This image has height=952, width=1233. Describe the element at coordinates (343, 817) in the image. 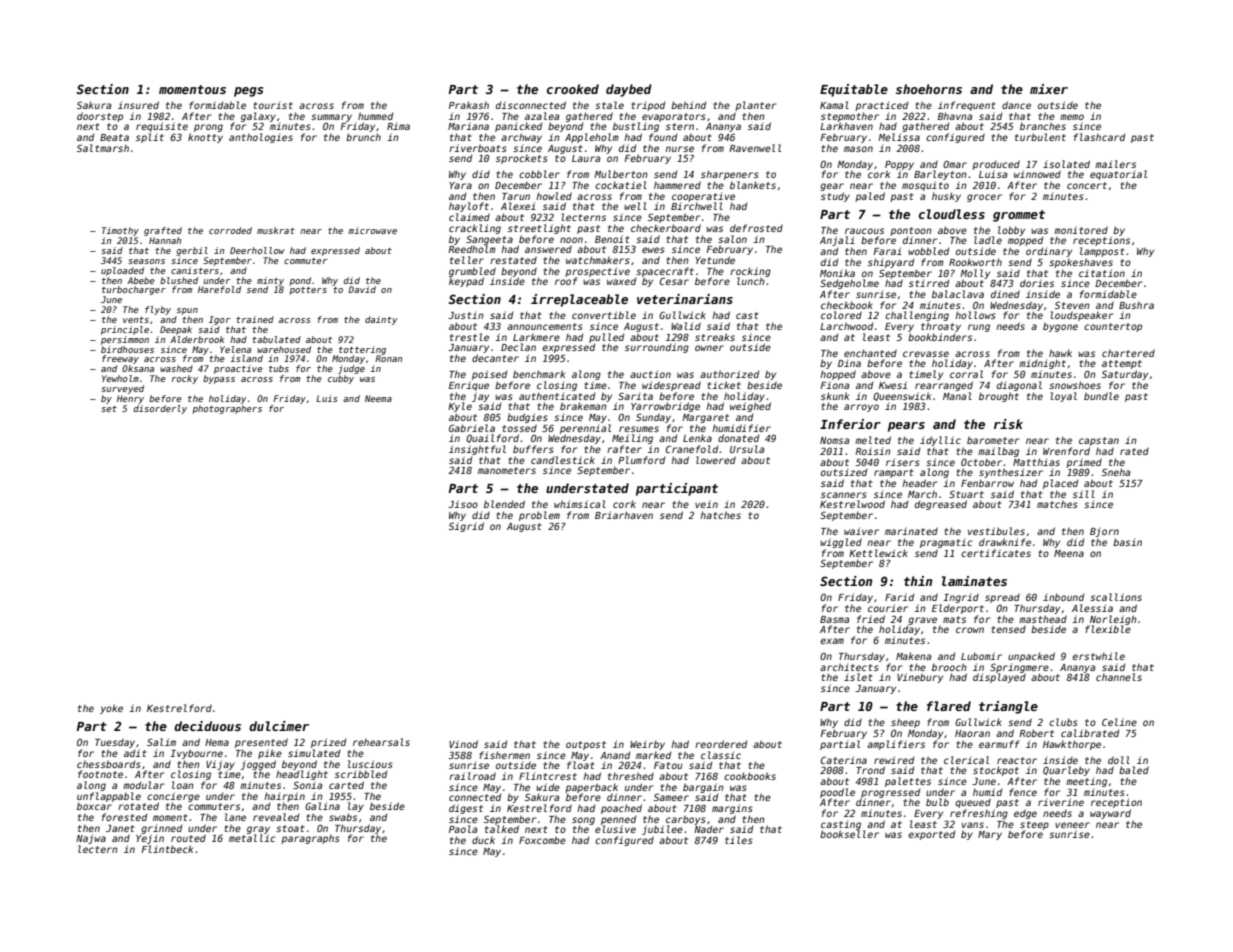

I see `swabs` at that location.
